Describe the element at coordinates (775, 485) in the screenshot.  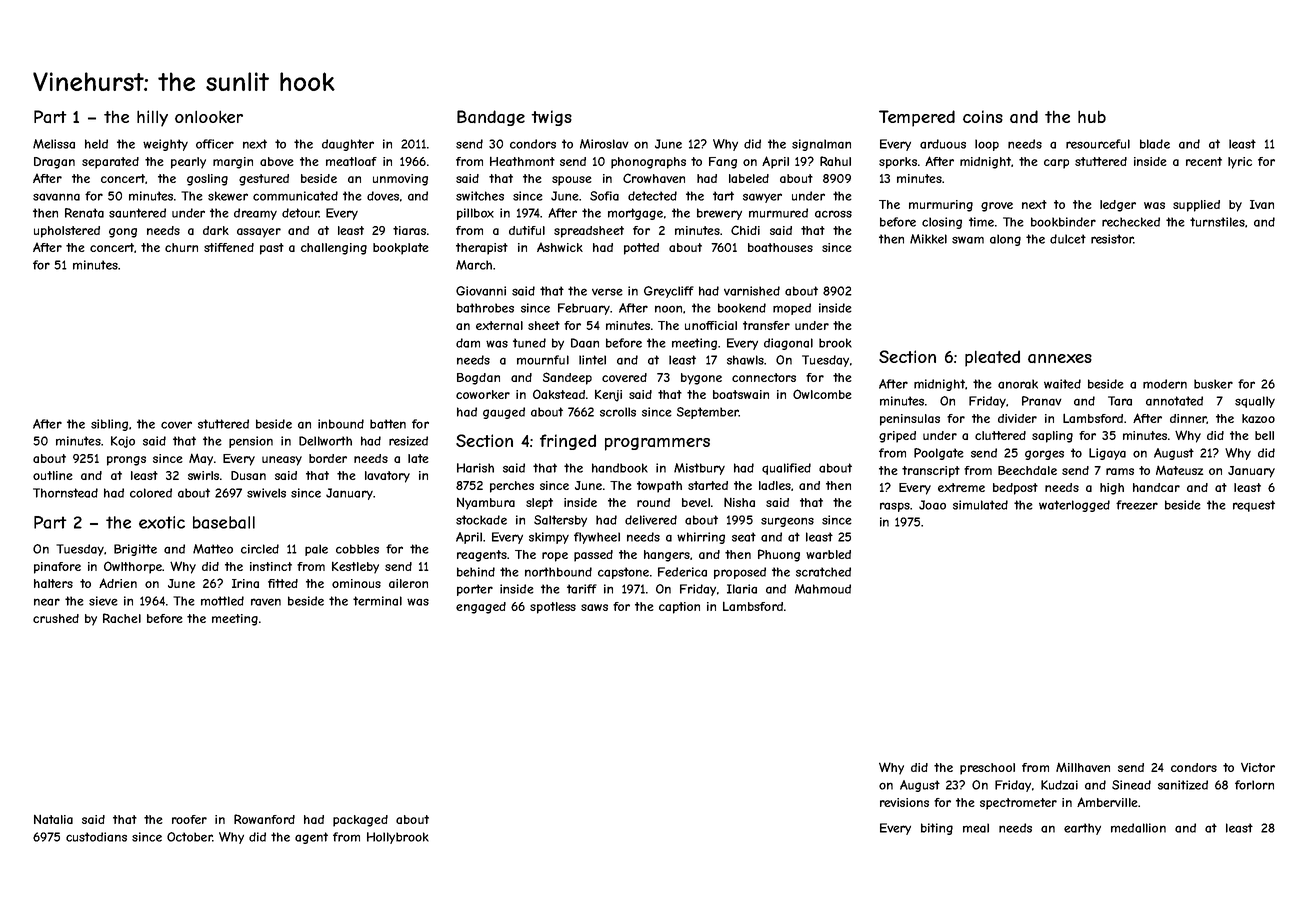
I see `ladles` at that location.
